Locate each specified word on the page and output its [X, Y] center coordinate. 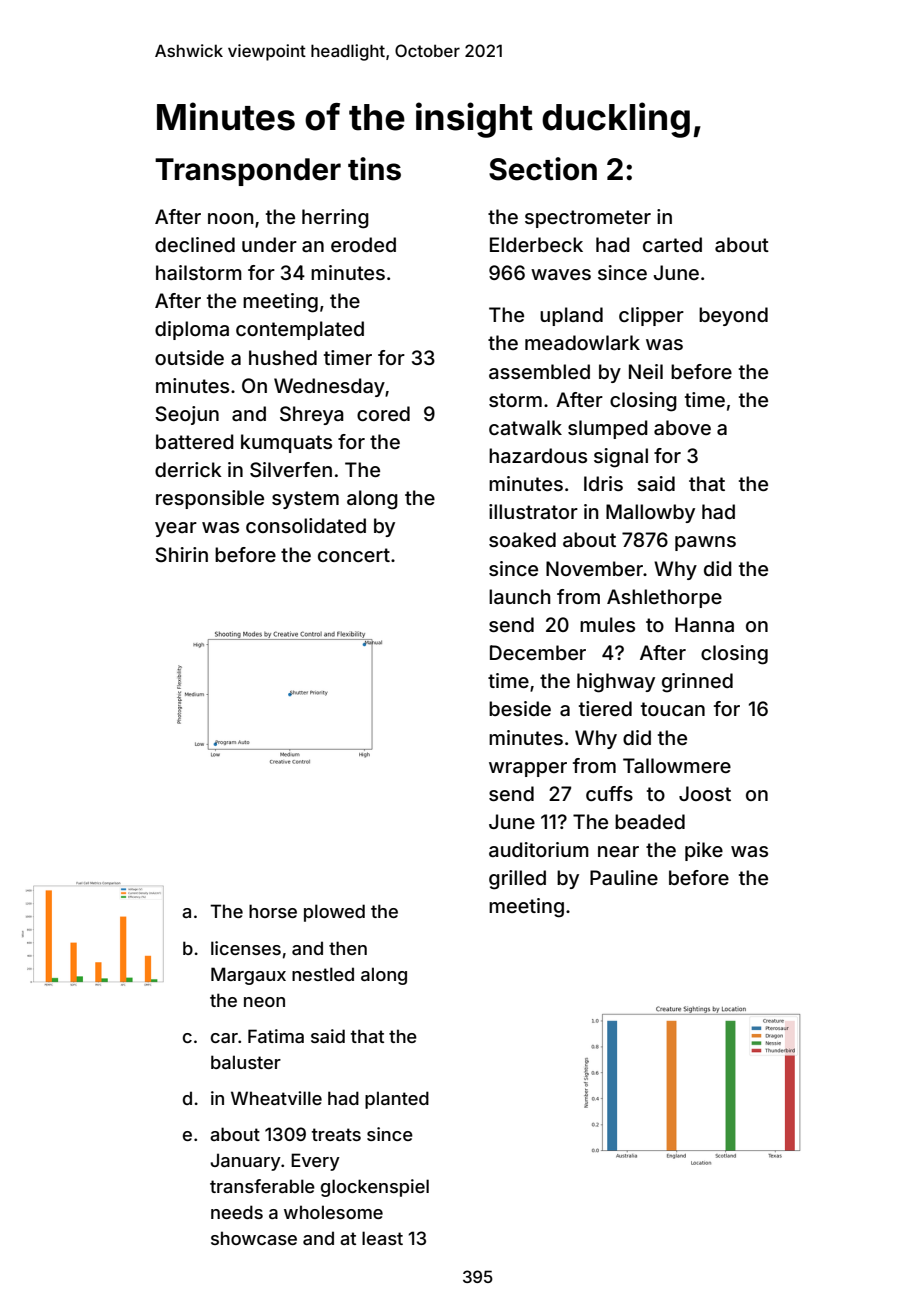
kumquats [286, 443]
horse [273, 911]
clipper [651, 316]
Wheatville [276, 1098]
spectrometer [588, 219]
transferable [262, 1186]
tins [374, 169]
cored [383, 413]
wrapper [528, 769]
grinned [697, 683]
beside [520, 708]
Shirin [181, 554]
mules [607, 624]
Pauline [624, 877]
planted [397, 1100]
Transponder [248, 172]
